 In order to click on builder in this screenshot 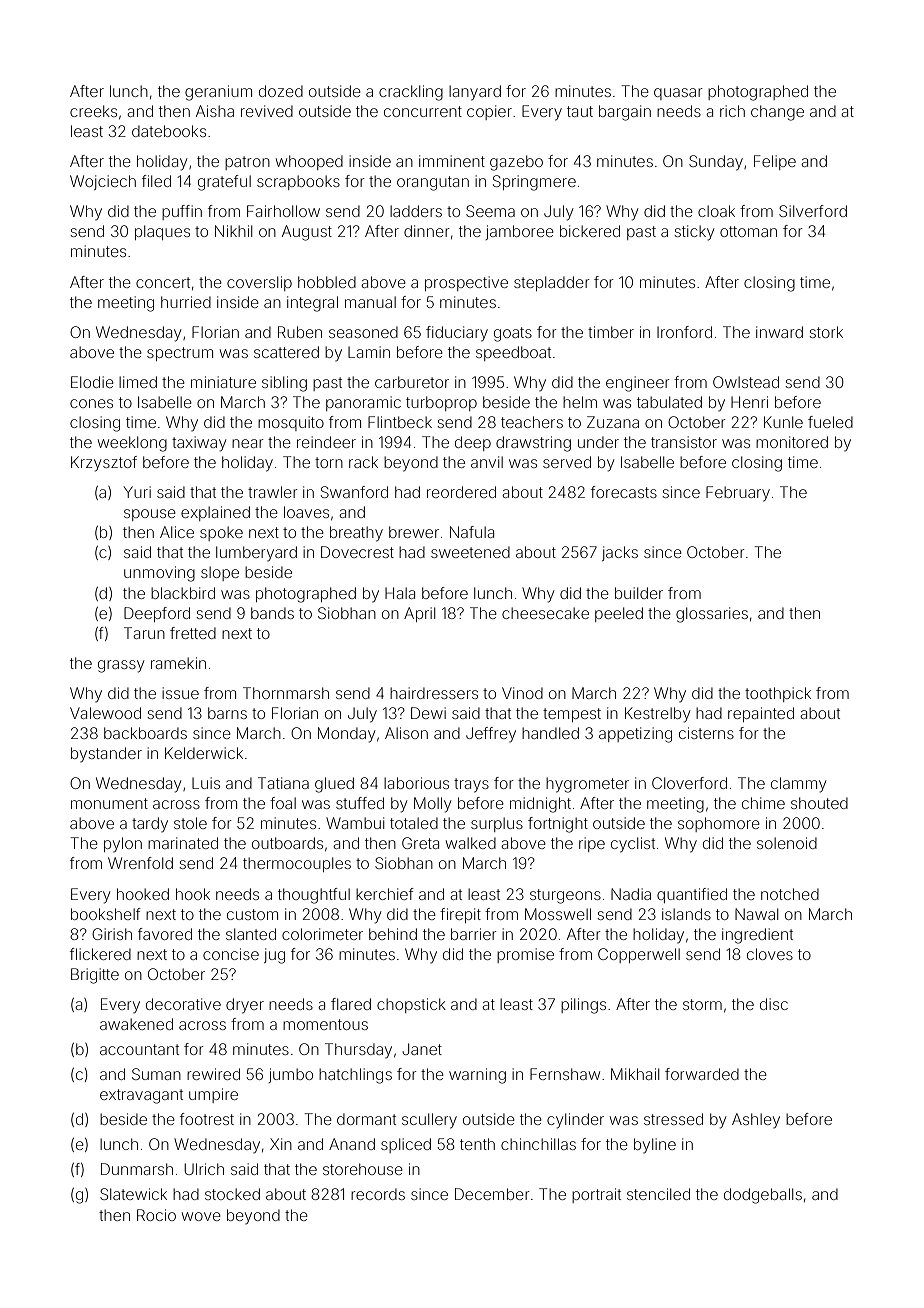, I will do `click(639, 593)`.
